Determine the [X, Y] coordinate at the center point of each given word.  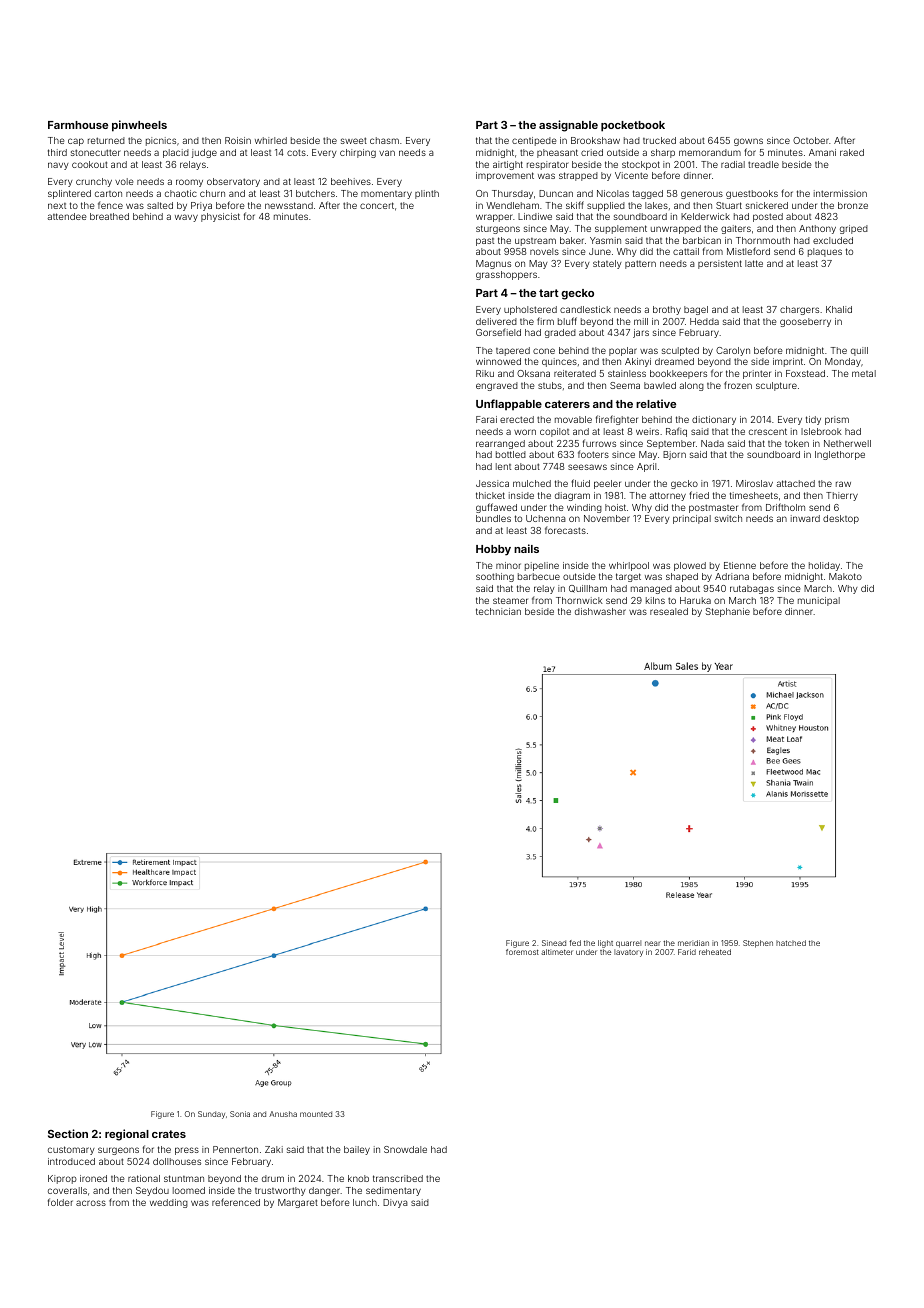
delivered [496, 321]
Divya [395, 1203]
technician [498, 611]
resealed [669, 611]
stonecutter [96, 152]
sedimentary [393, 1191]
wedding [169, 1203]
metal [864, 373]
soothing [495, 577]
